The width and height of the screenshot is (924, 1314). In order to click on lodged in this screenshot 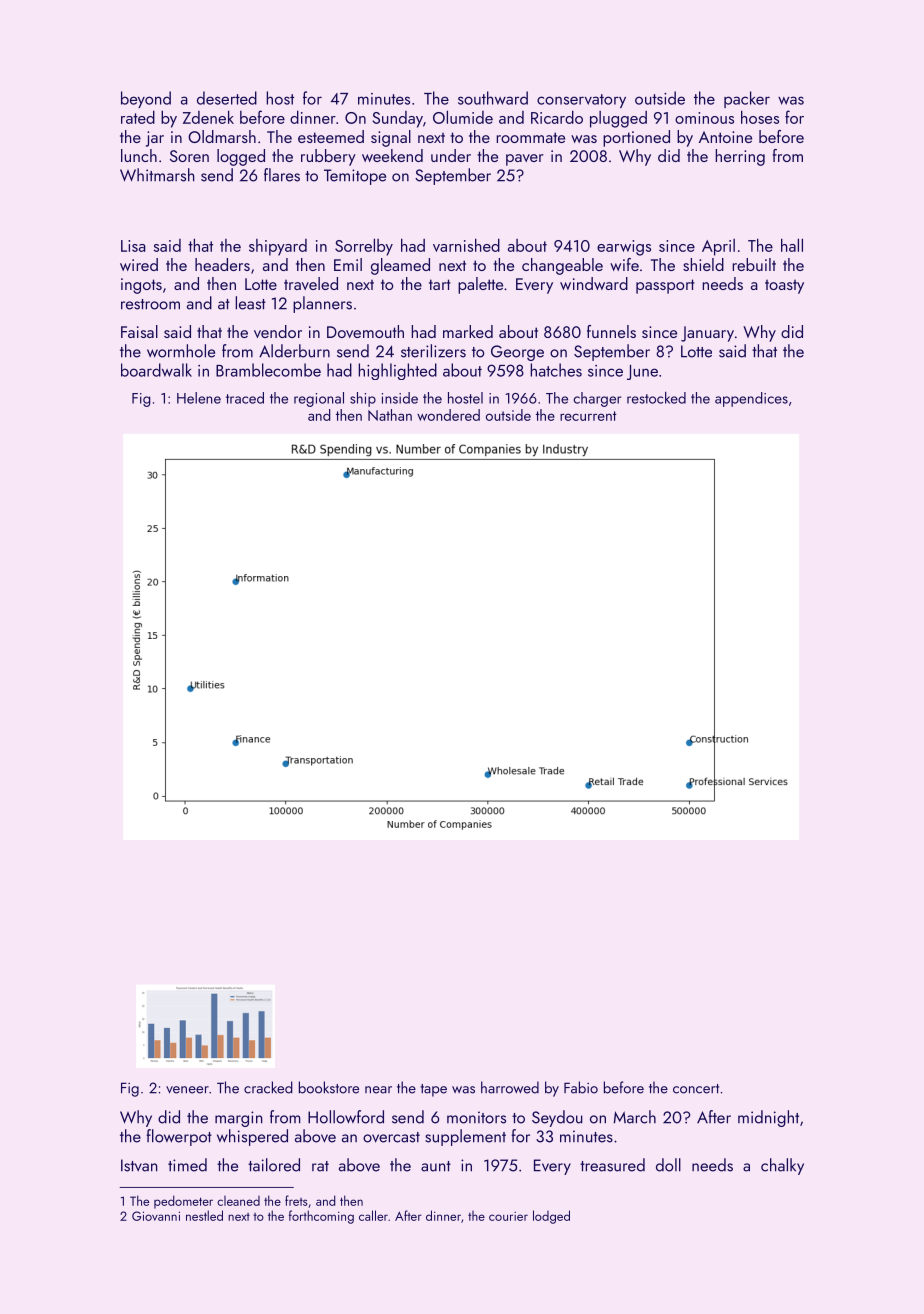, I will do `click(551, 1217)`.
